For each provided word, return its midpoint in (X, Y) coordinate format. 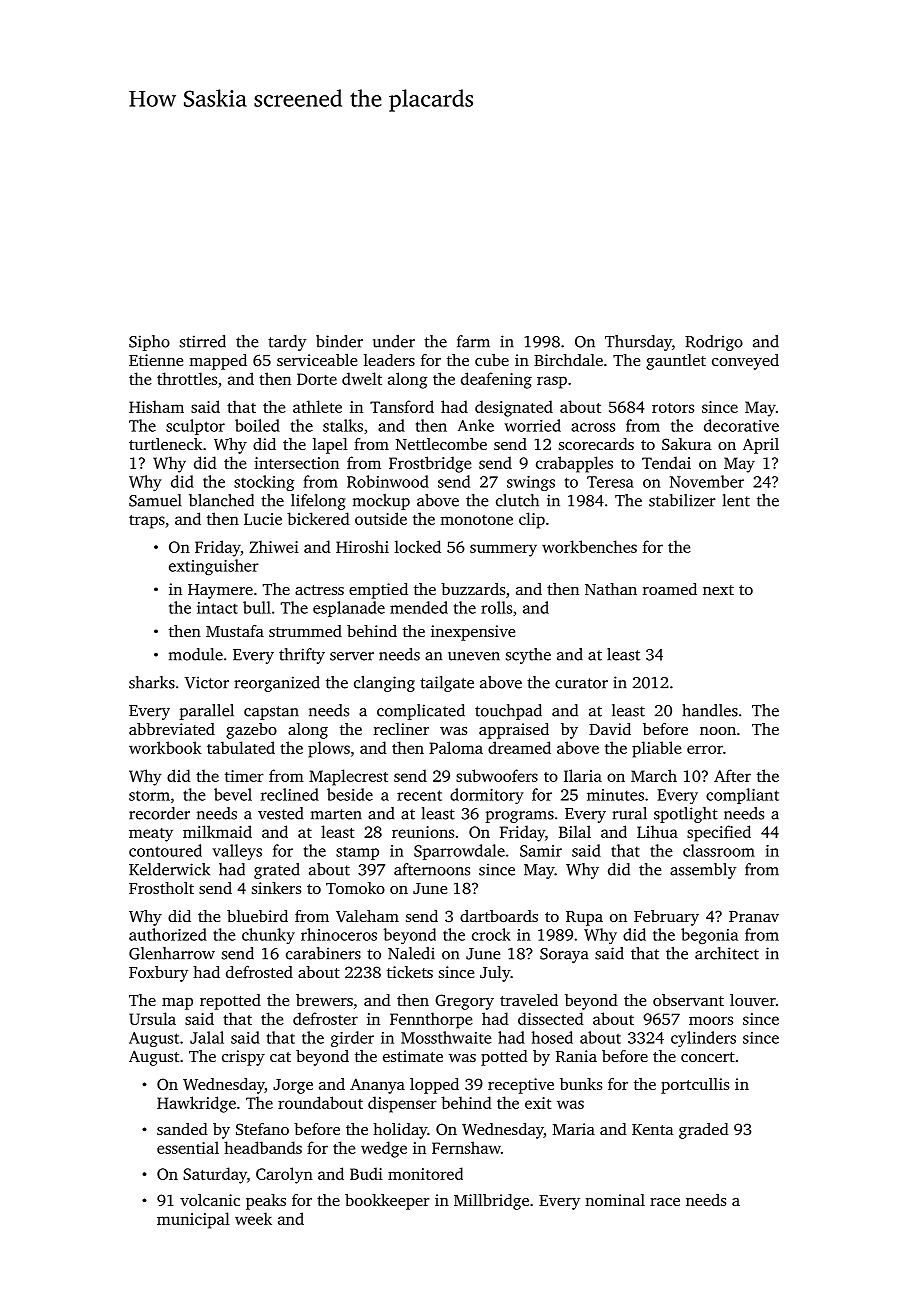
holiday (400, 1131)
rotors (673, 408)
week (253, 1218)
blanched (221, 500)
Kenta (653, 1129)
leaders (389, 360)
